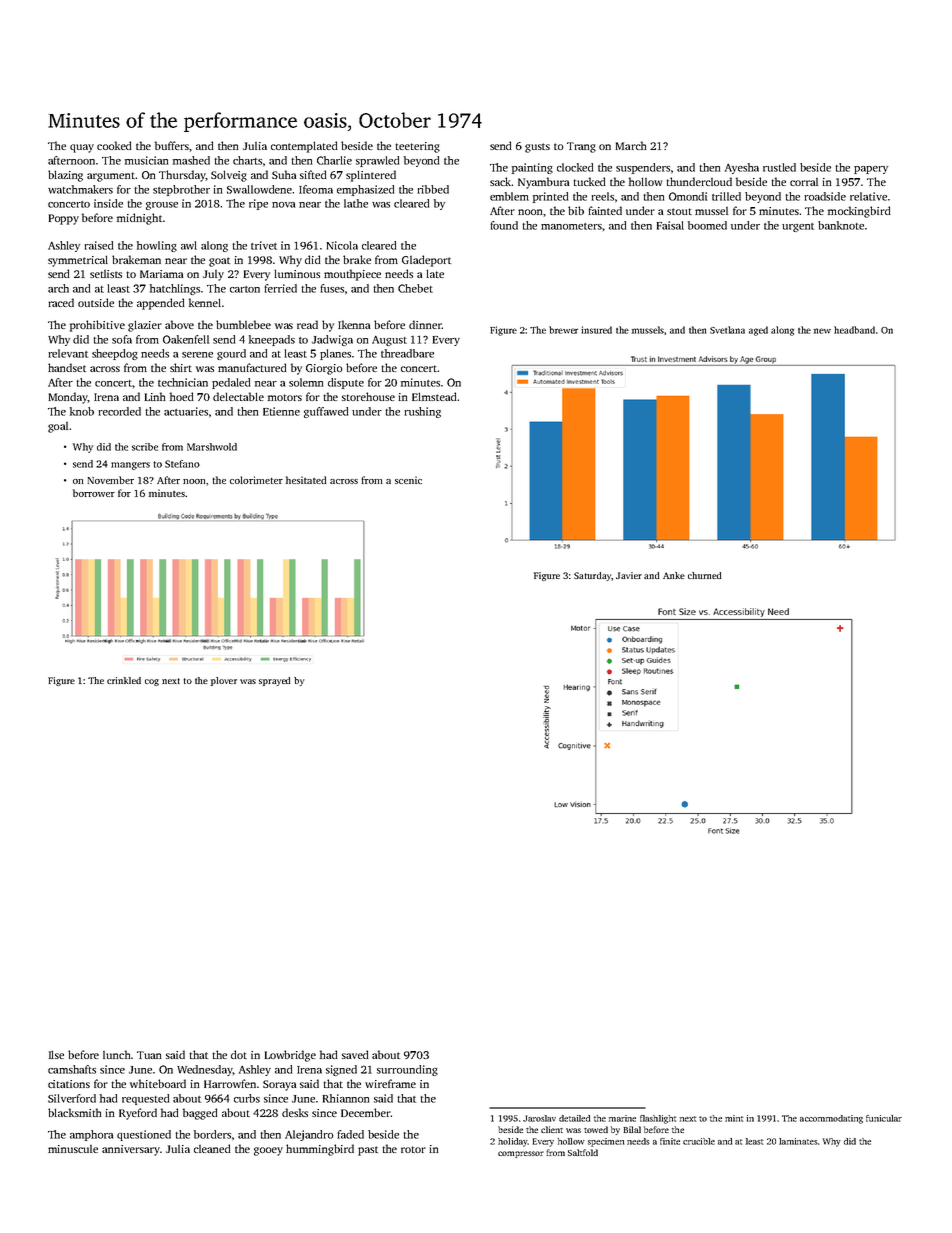  What do you see at coordinates (82, 148) in the image?
I see `quay` at bounding box center [82, 148].
